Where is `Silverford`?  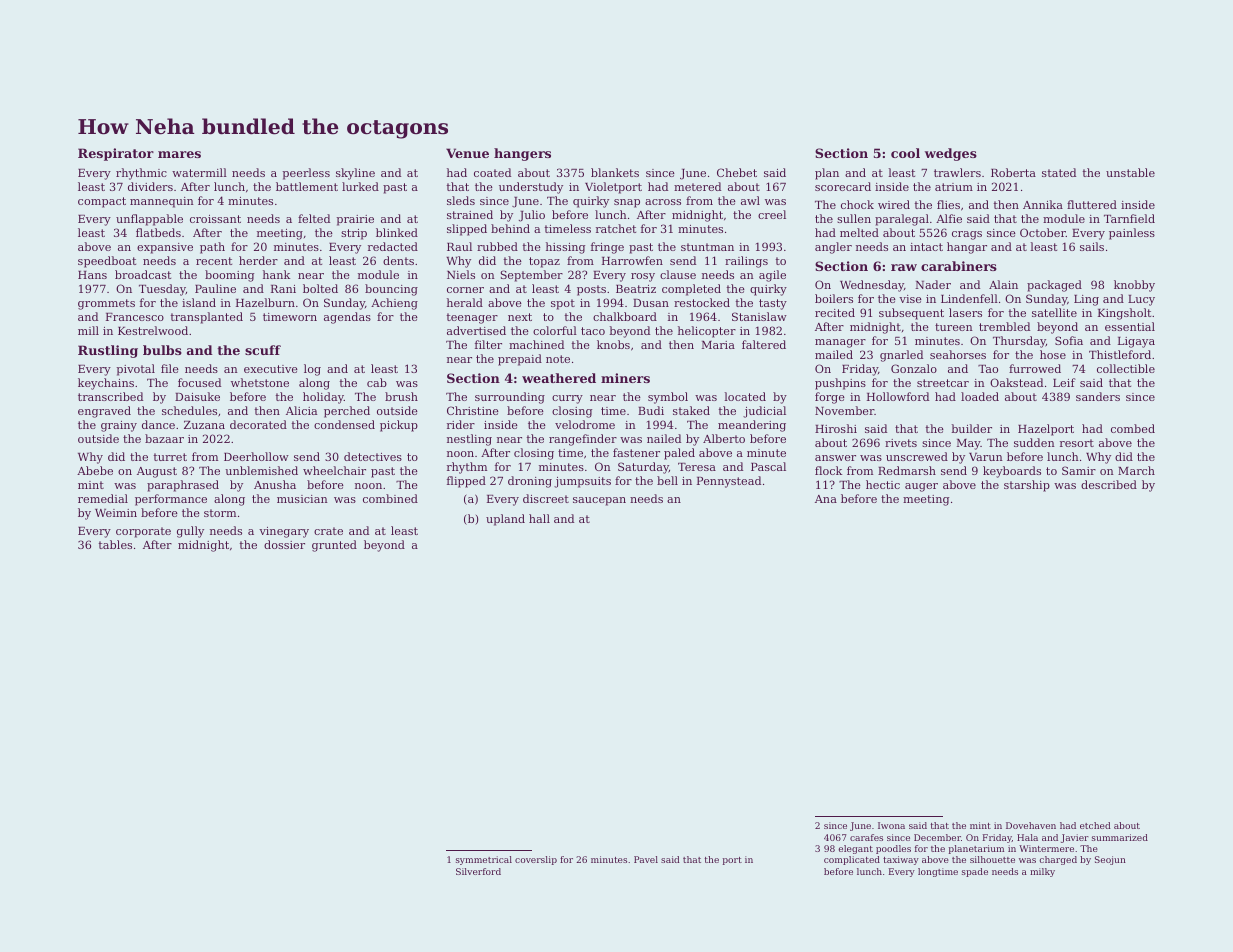
Silverford is located at coordinates (478, 871).
